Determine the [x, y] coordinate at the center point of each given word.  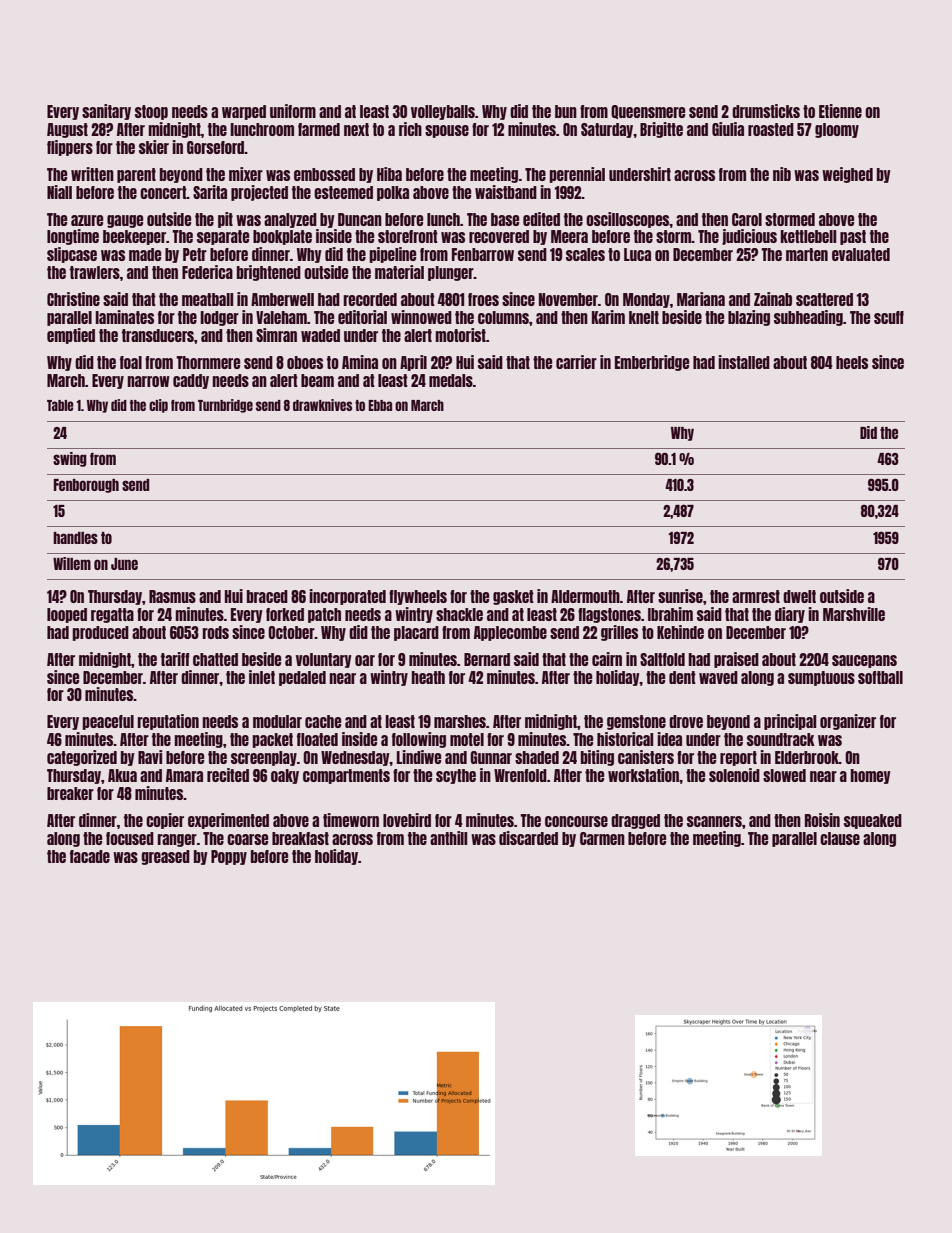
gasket [513, 597]
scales [585, 254]
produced [100, 633]
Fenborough [86, 486]
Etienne [840, 111]
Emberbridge [652, 363]
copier [165, 821]
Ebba [380, 405]
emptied [71, 336]
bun [566, 111]
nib [782, 174]
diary [790, 615]
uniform [293, 111]
